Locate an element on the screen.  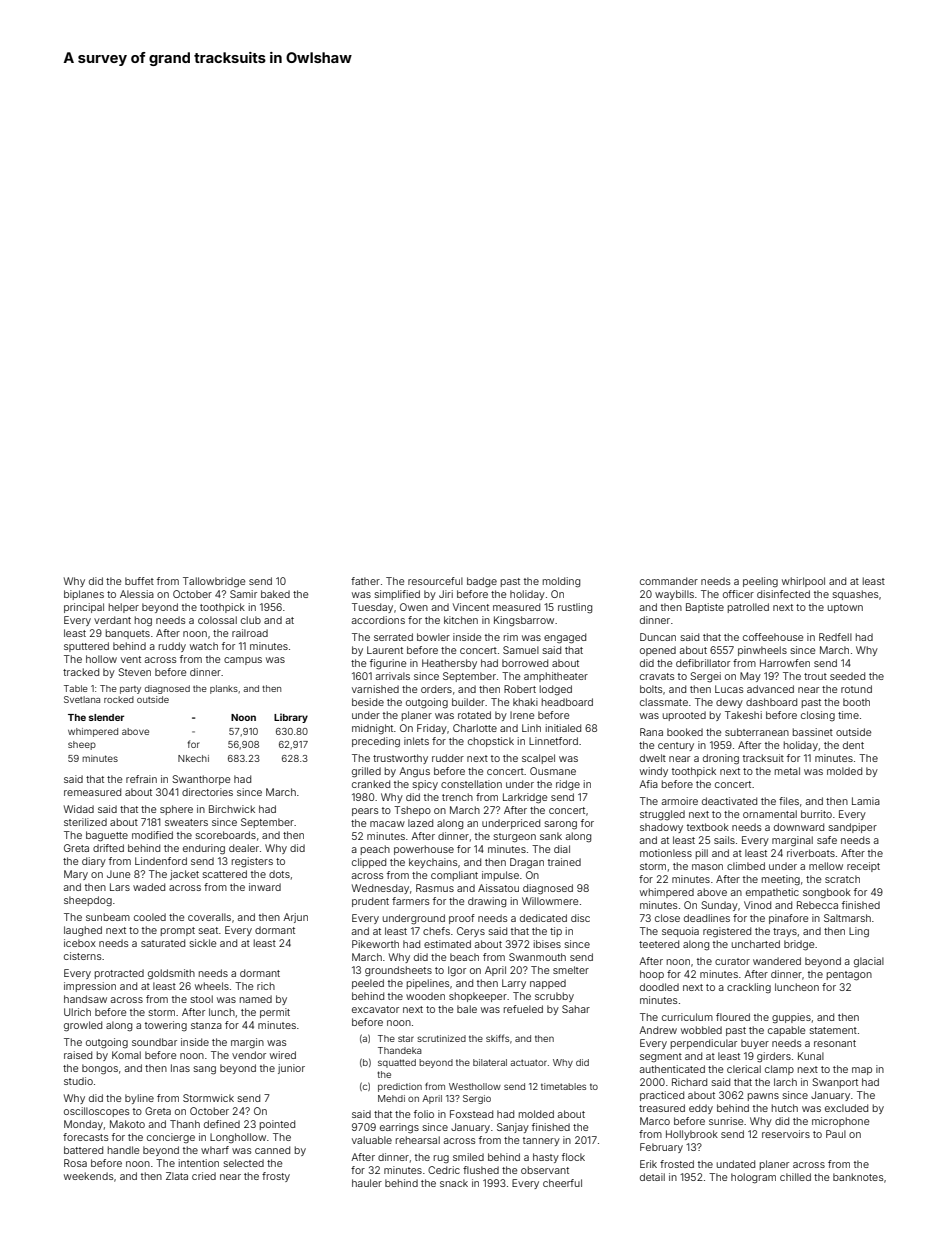
Pikeworth is located at coordinates (375, 944).
